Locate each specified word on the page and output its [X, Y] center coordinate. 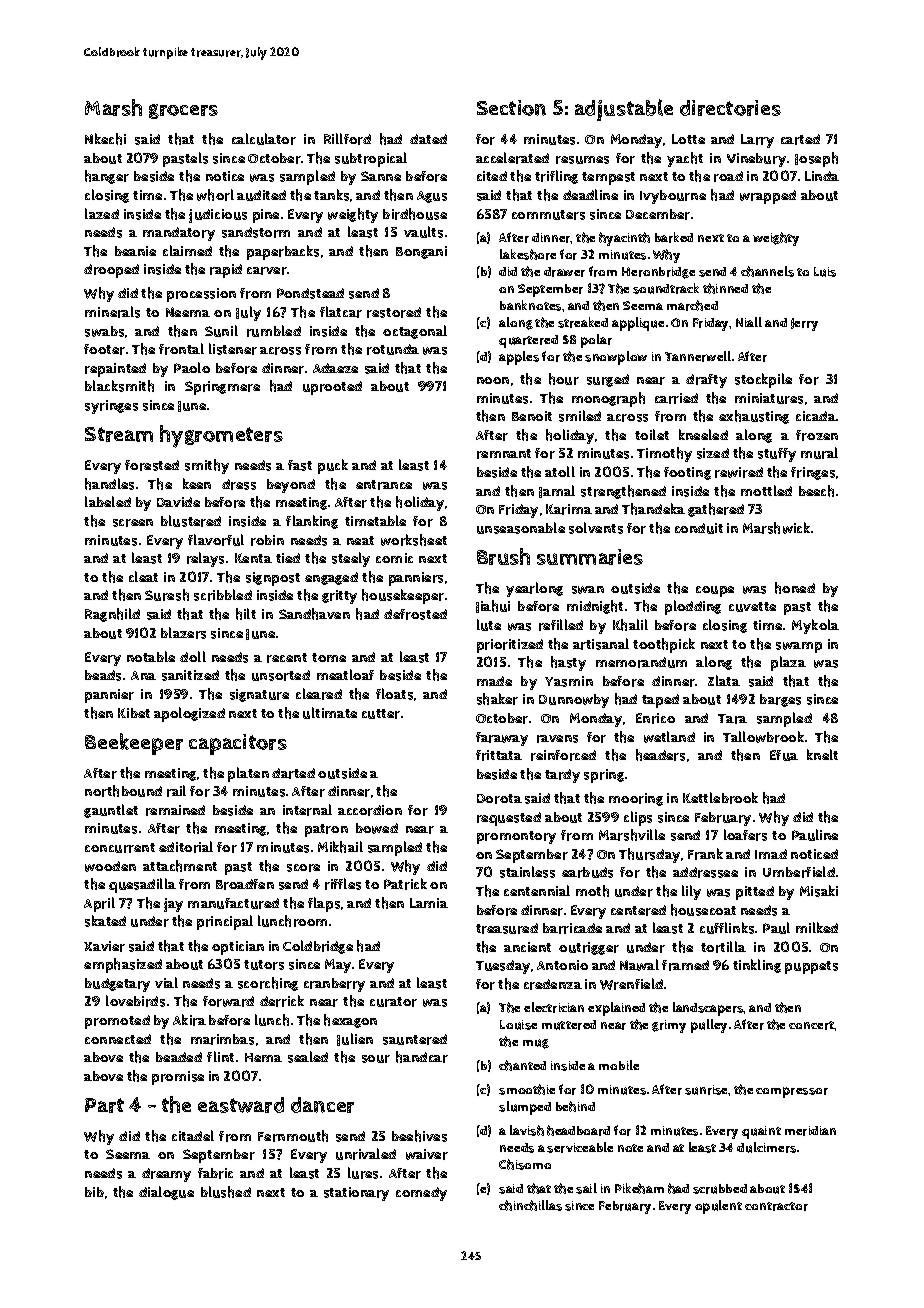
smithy [207, 466]
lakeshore [528, 254]
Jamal [557, 491]
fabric [215, 1173]
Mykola [815, 626]
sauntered [415, 1039]
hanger [107, 177]
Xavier [104, 946]
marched [692, 305]
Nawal [639, 965]
